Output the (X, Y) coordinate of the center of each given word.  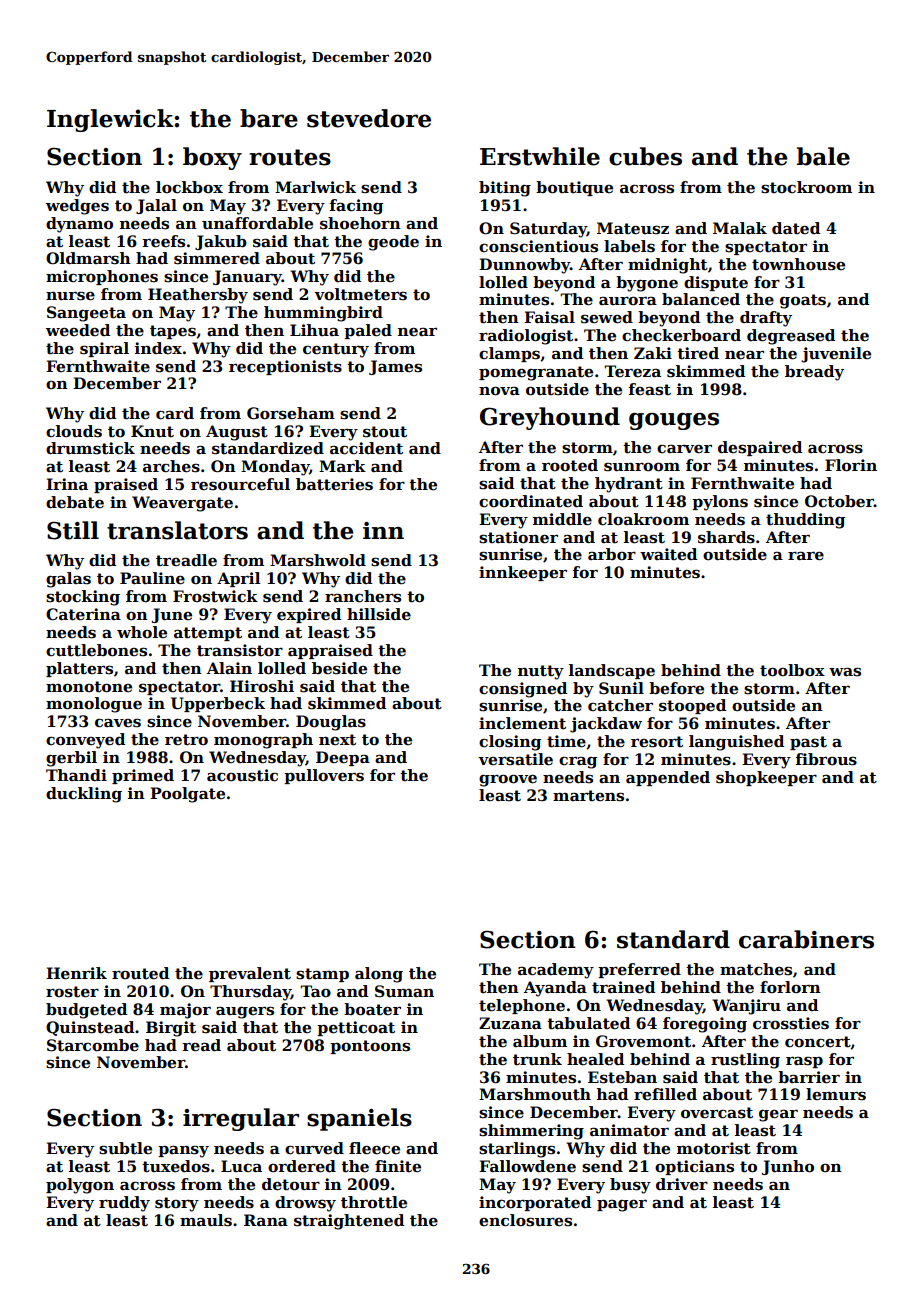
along (379, 975)
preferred (639, 970)
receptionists (285, 367)
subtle (125, 1148)
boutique (574, 188)
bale (823, 156)
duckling (84, 795)
